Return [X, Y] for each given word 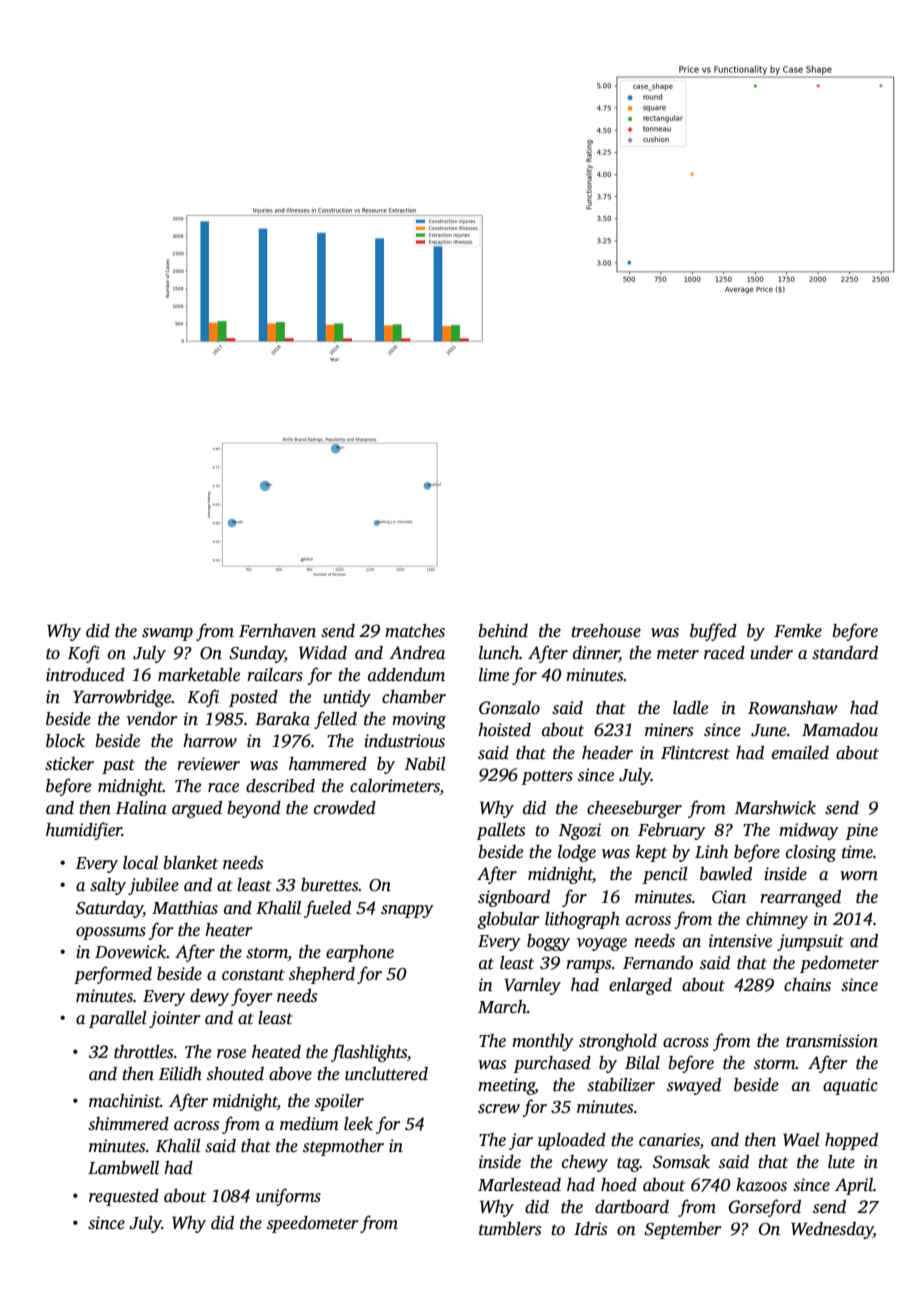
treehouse [606, 631]
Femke [798, 631]
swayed [694, 1086]
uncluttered [386, 1074]
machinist [124, 1101]
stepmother [343, 1147]
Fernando [658, 963]
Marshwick [775, 808]
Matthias [185, 908]
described [280, 786]
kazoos [761, 1185]
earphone [360, 953]
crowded [345, 808]
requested [124, 1197]
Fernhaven [277, 631]
